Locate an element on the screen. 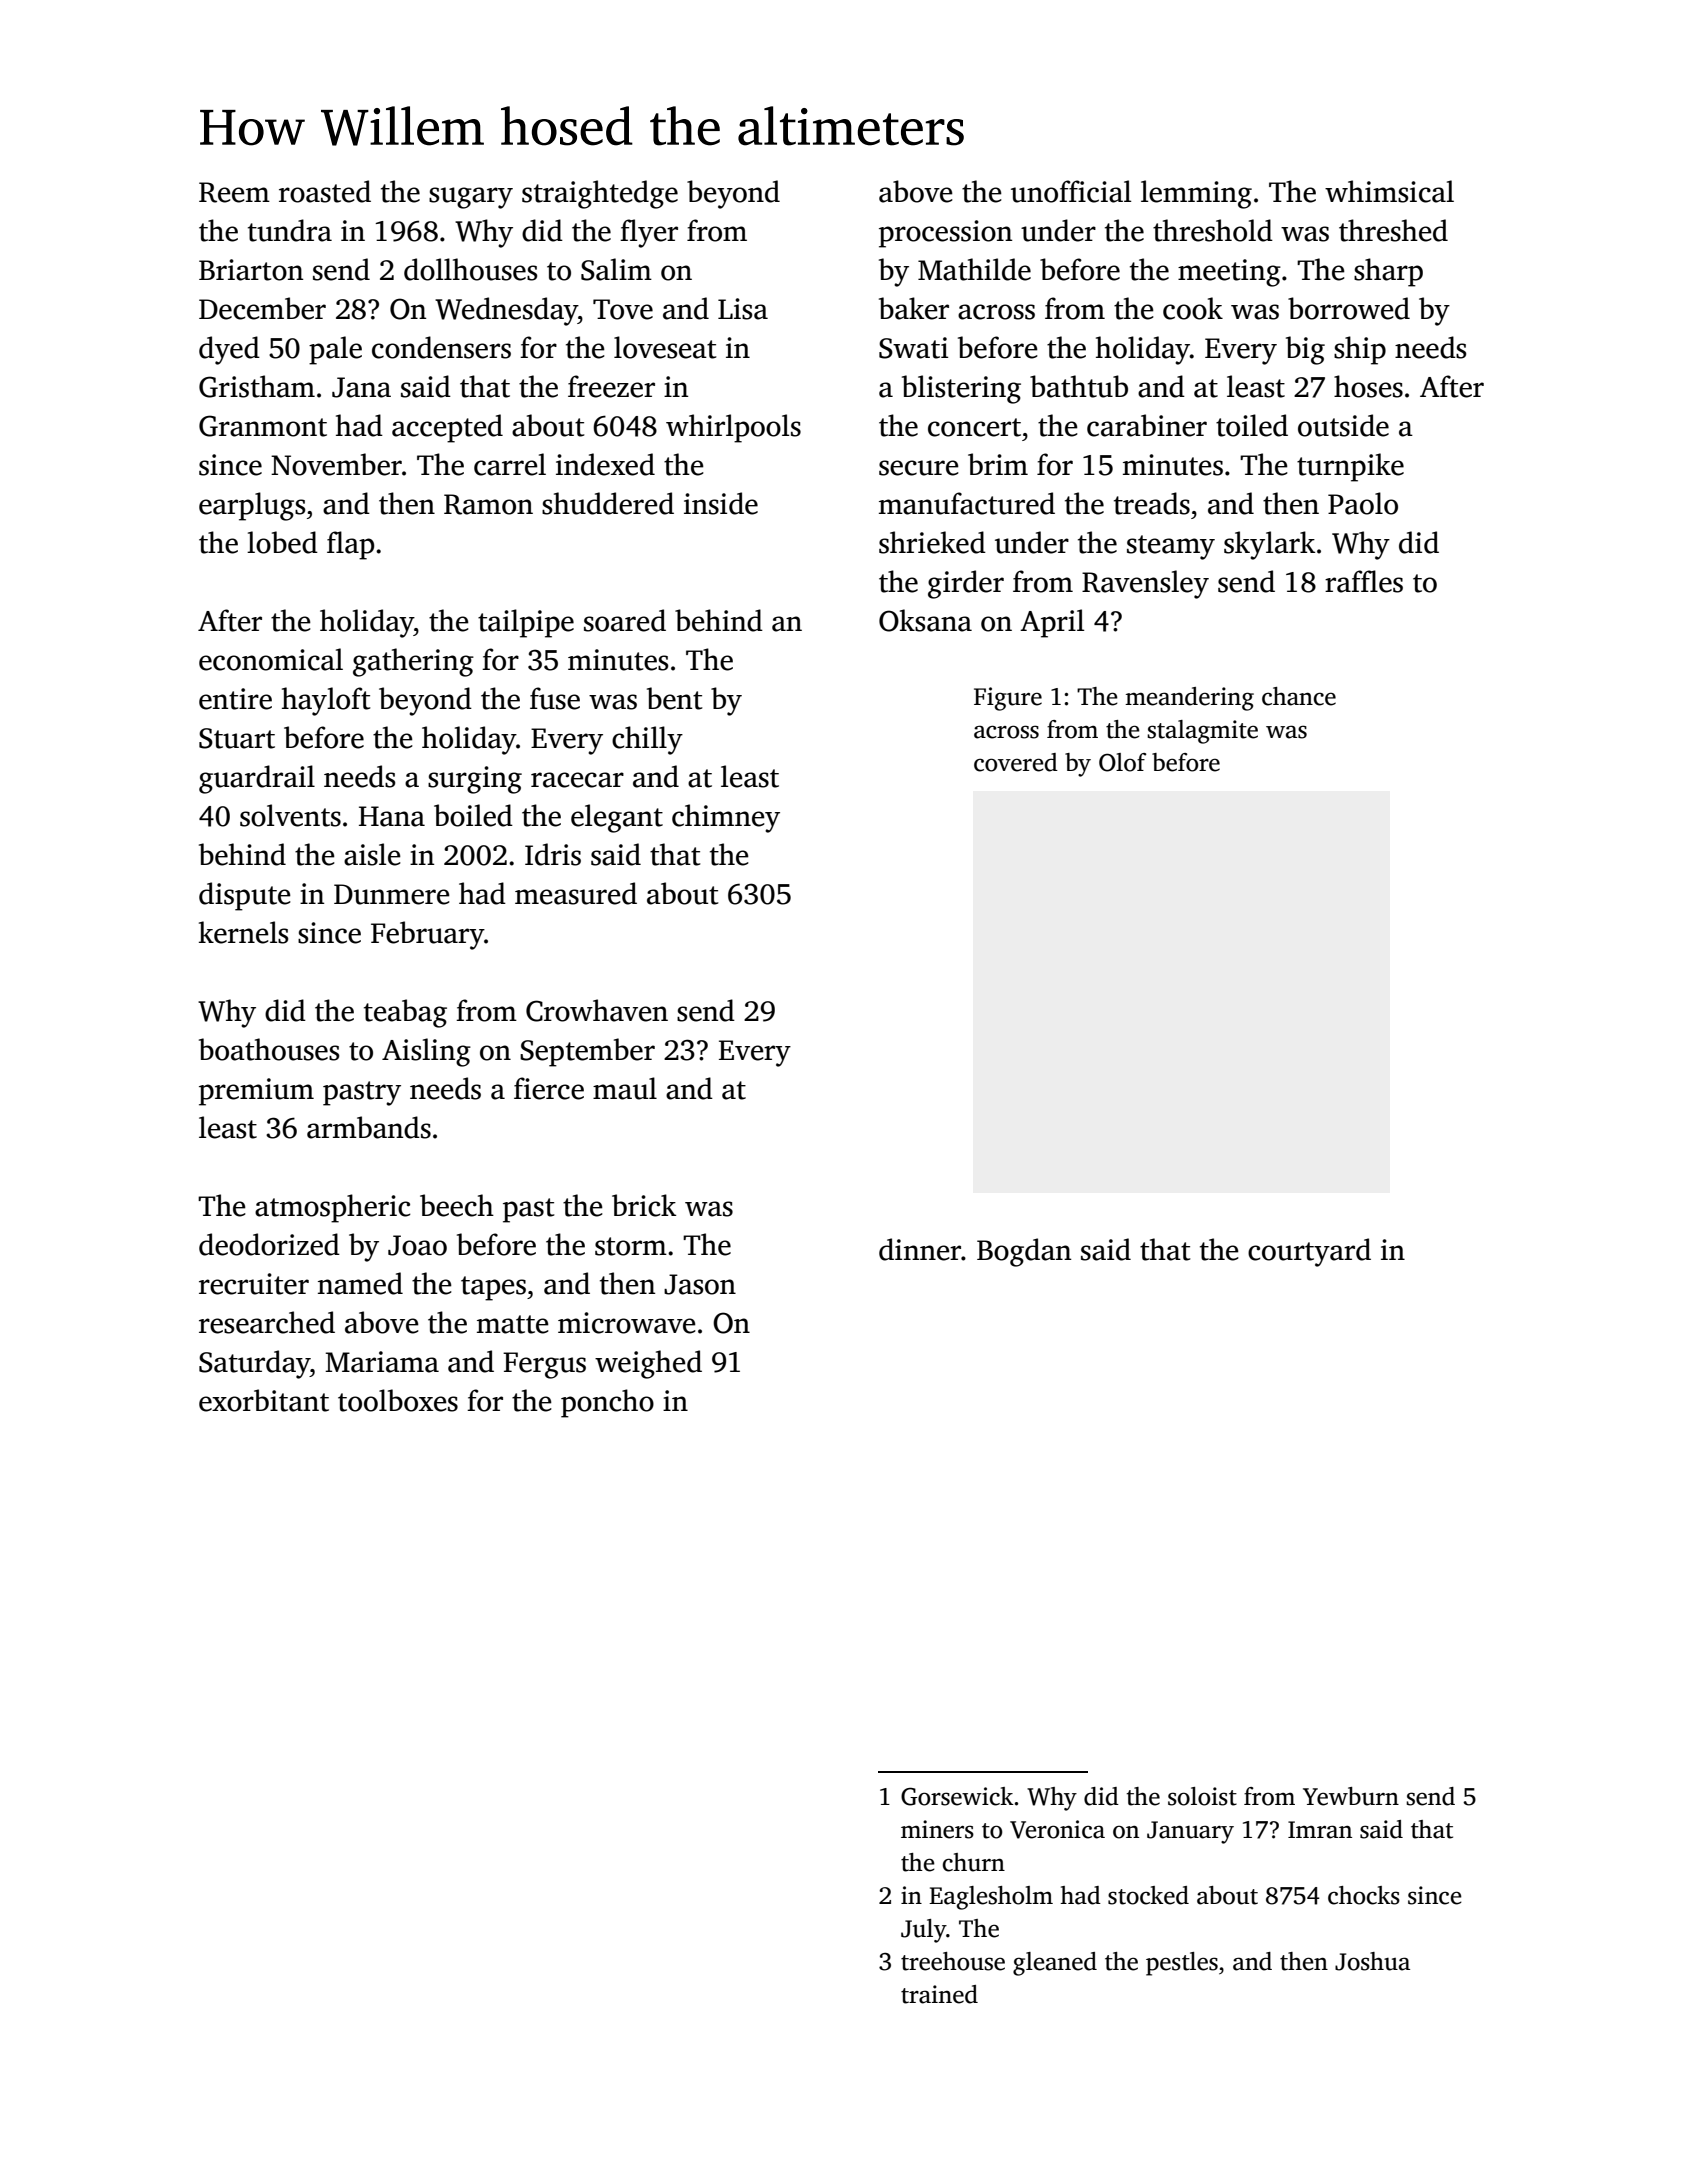  courtyard is located at coordinates (1309, 1252).
